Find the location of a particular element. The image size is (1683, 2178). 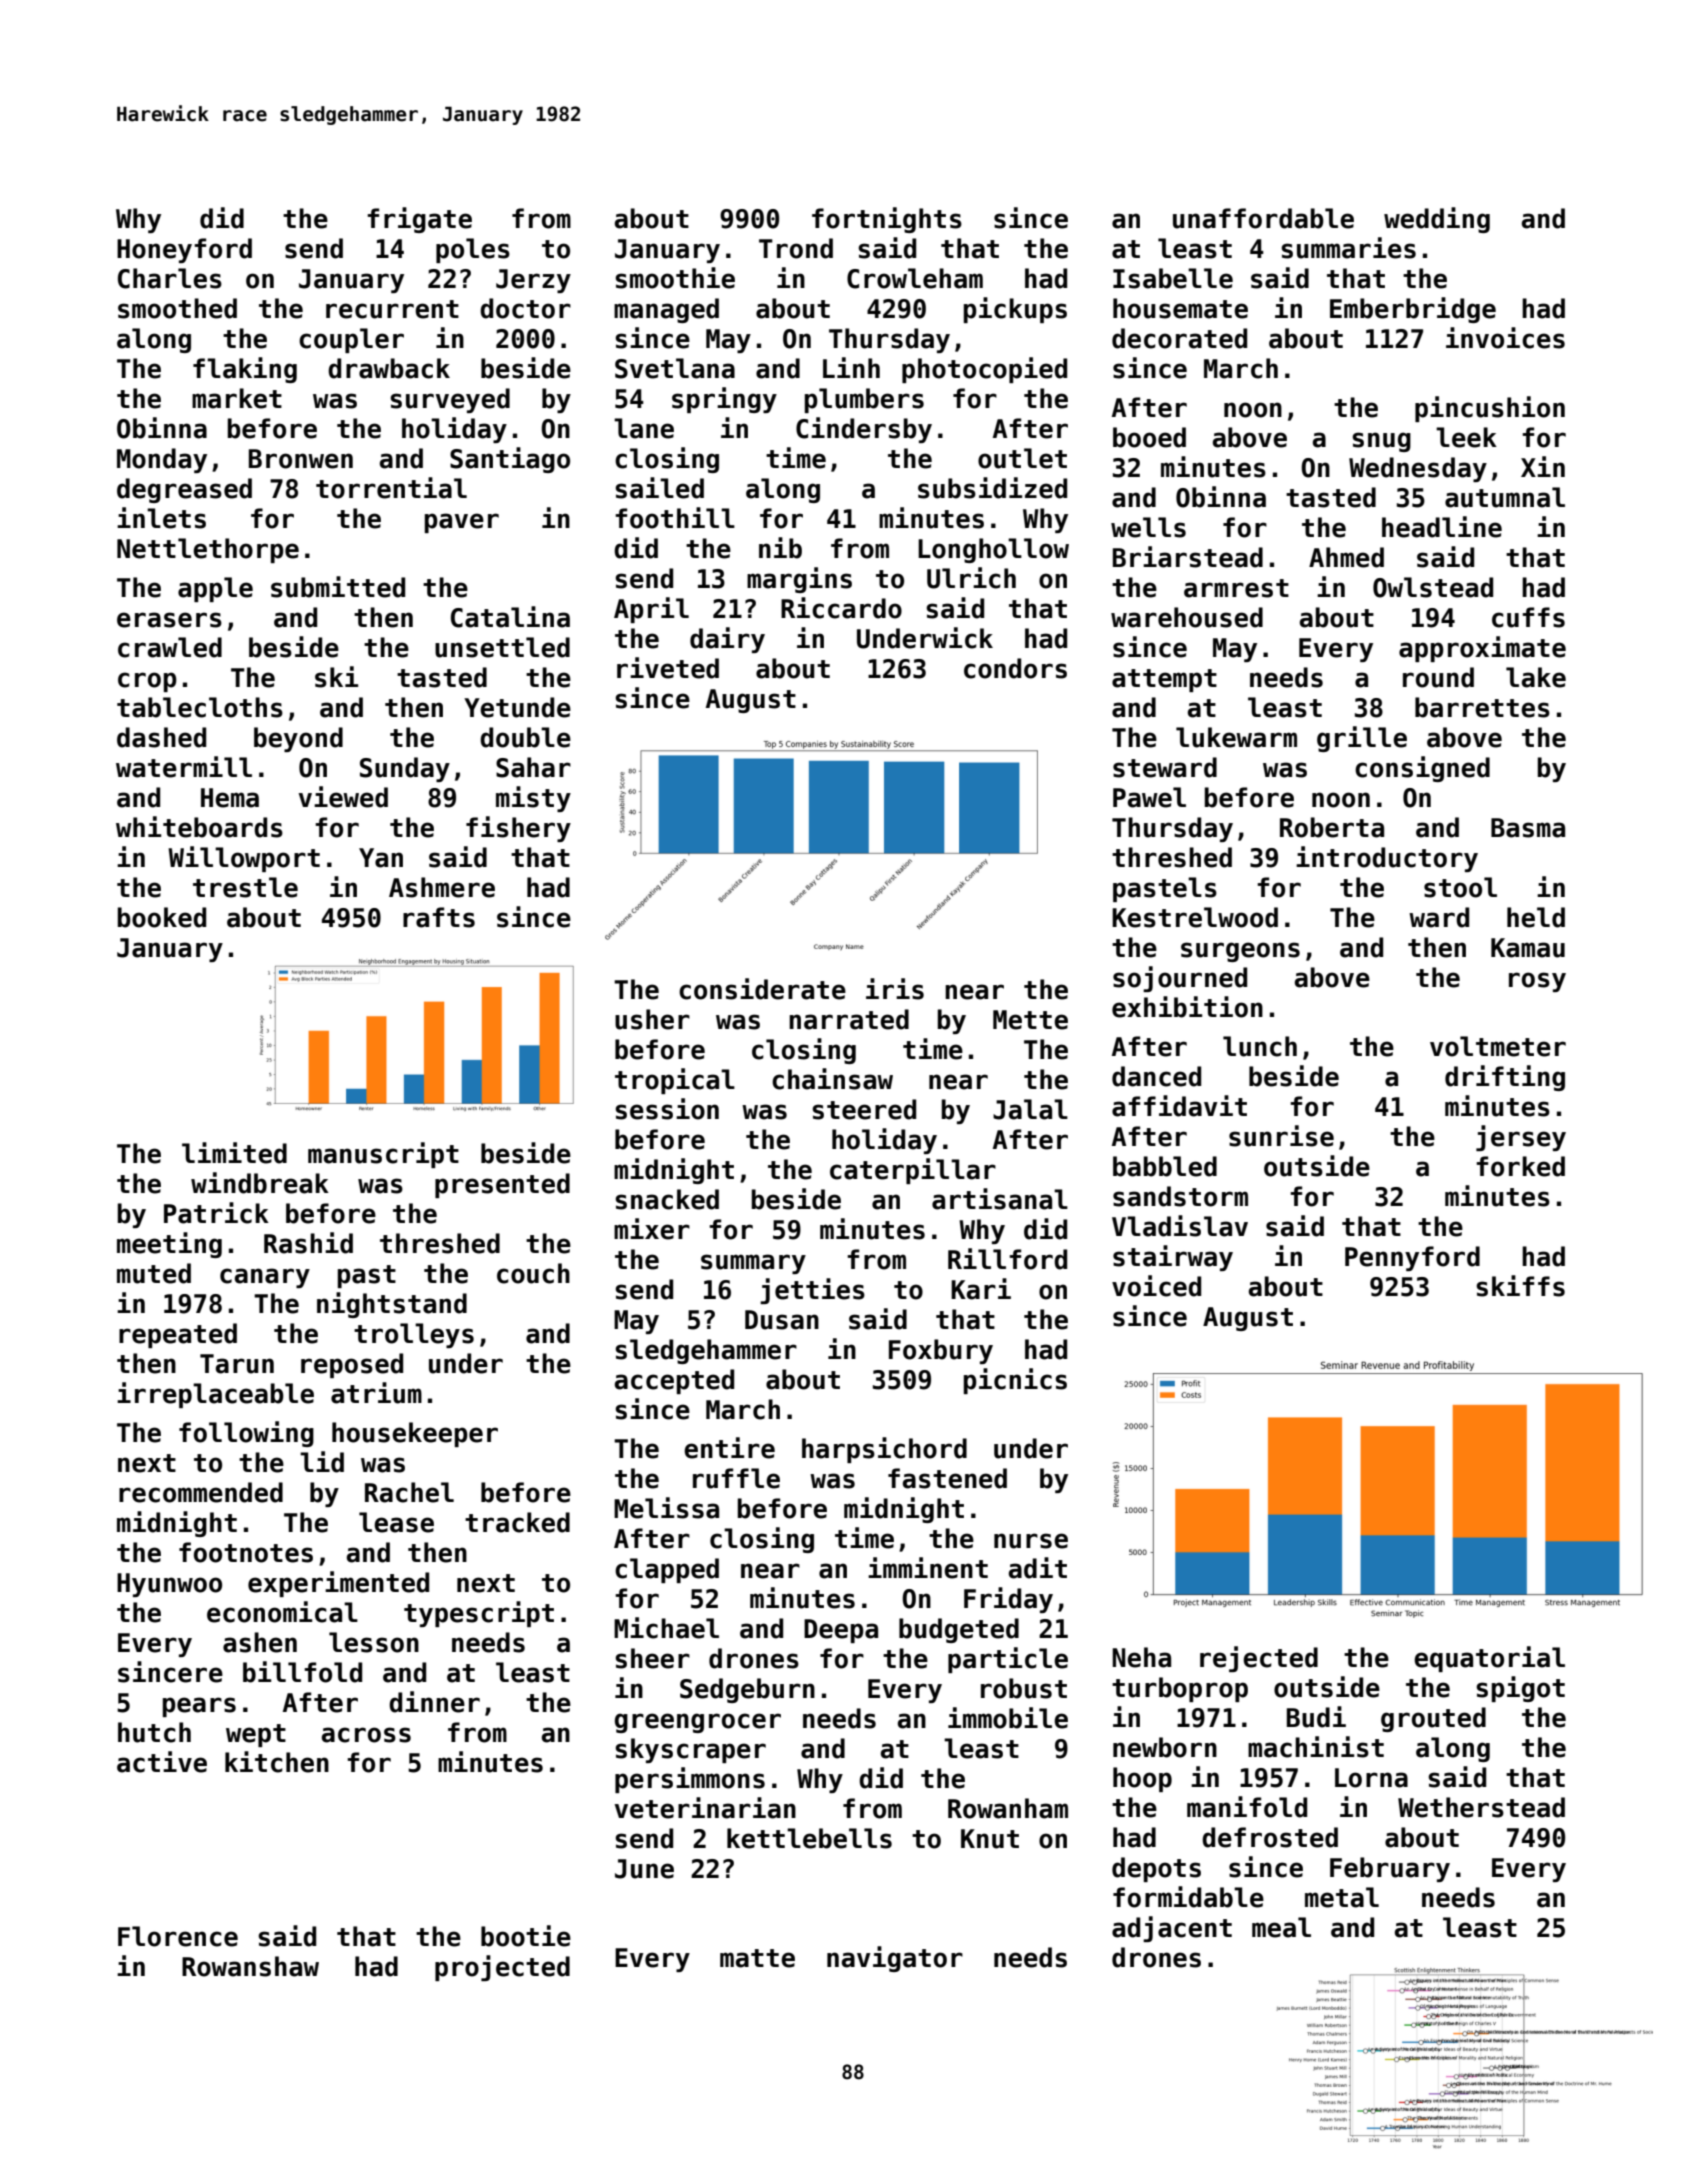

Rowanshaw is located at coordinates (250, 1966).
